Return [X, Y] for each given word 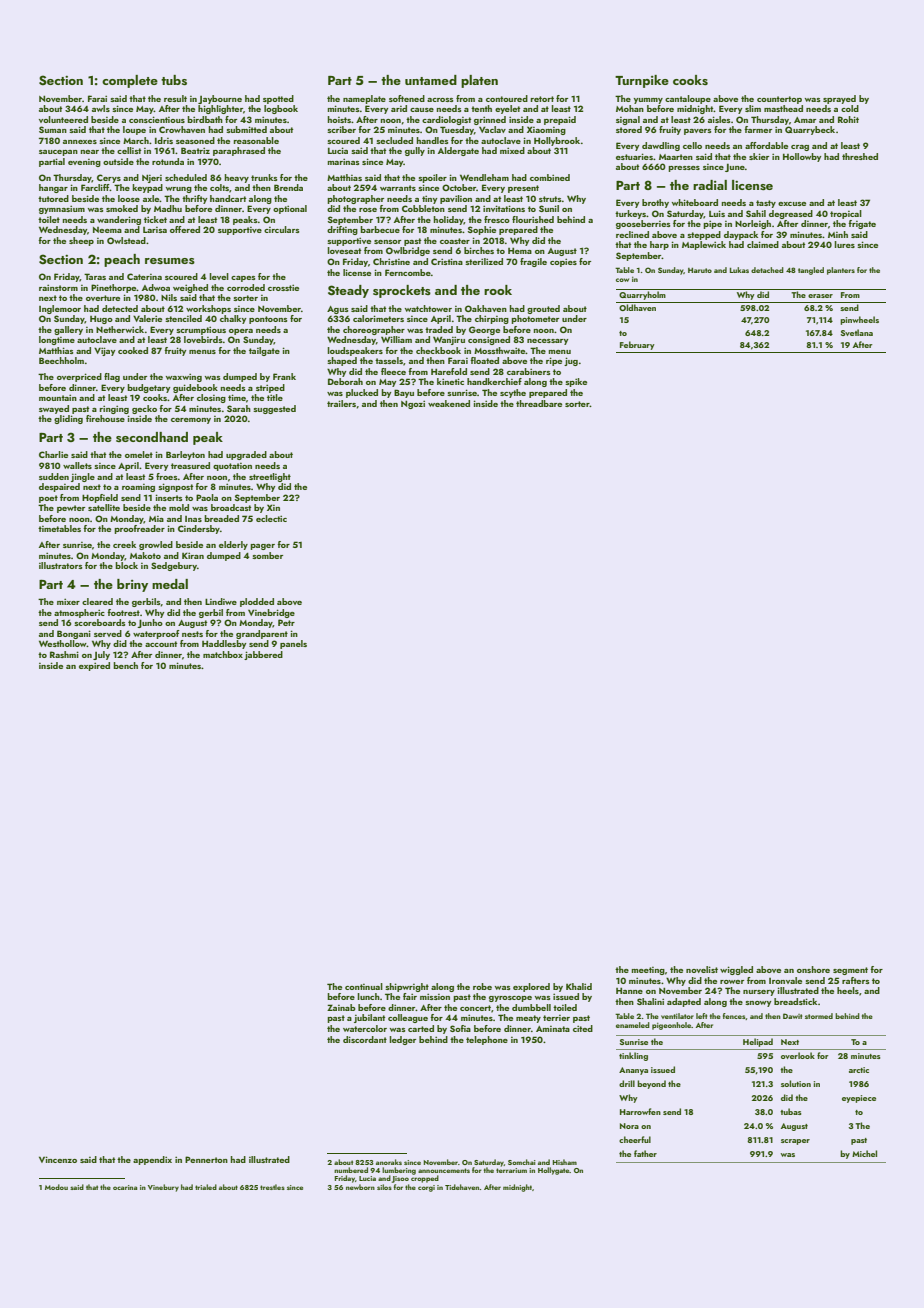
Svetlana [857, 332]
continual [364, 986]
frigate [862, 224]
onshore [813, 969]
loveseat [344, 250]
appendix [152, 1160]
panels [293, 644]
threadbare [539, 403]
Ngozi [413, 404]
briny [132, 585]
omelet [139, 454]
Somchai [522, 1162]
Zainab [341, 1007]
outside [118, 161]
